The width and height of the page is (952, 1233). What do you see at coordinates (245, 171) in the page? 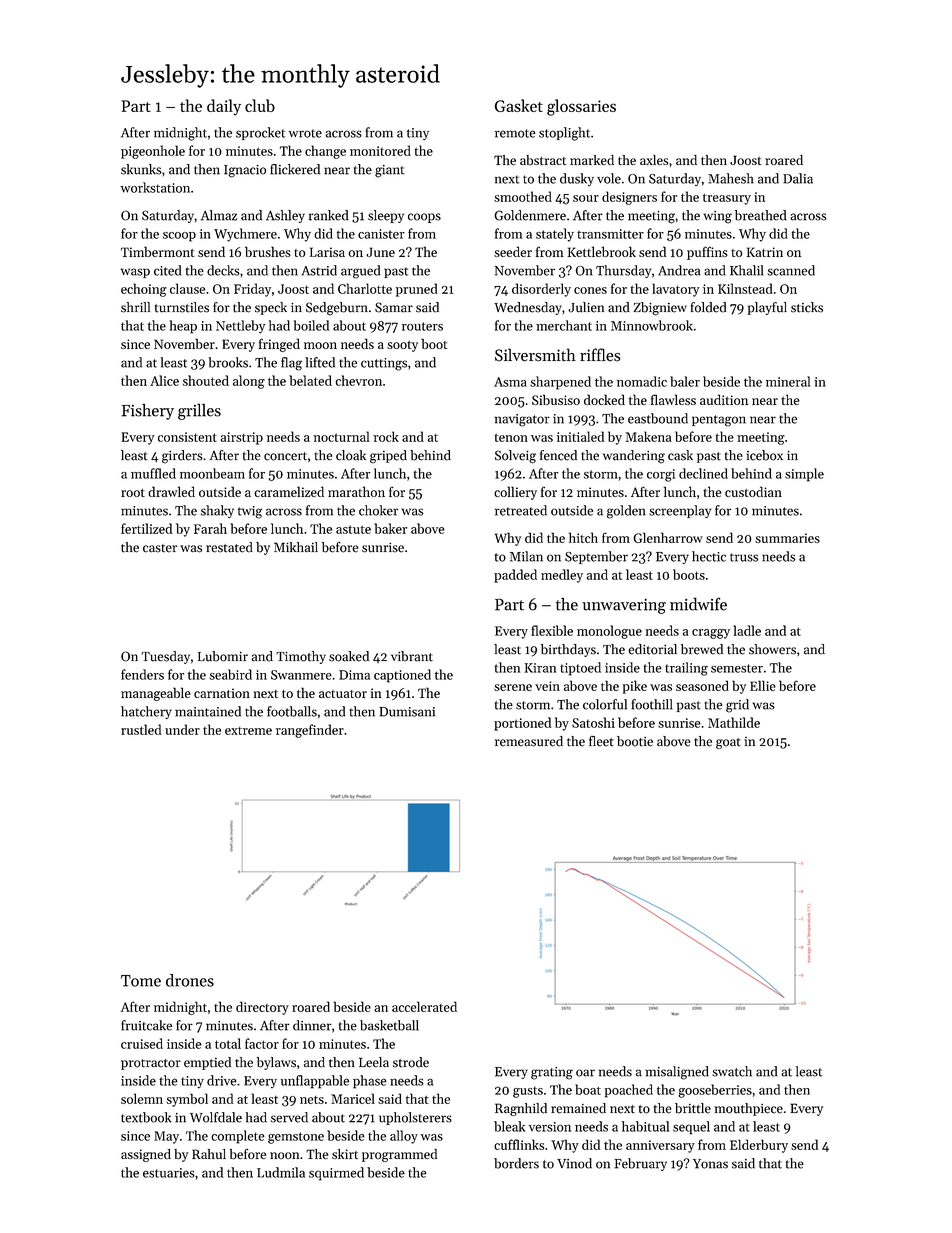
I see `Ignacio` at bounding box center [245, 171].
